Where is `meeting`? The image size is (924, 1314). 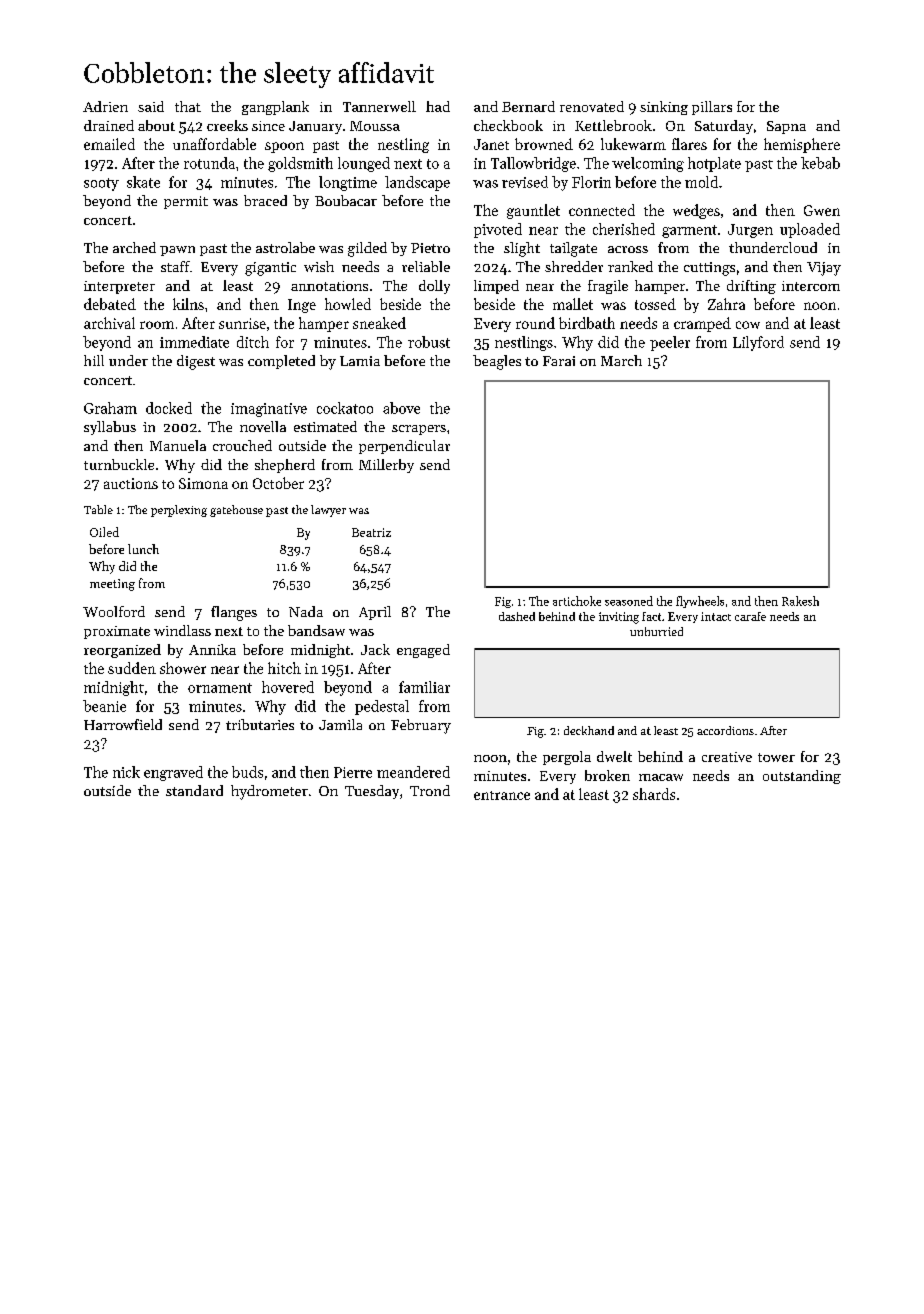 meeting is located at coordinates (112, 585).
